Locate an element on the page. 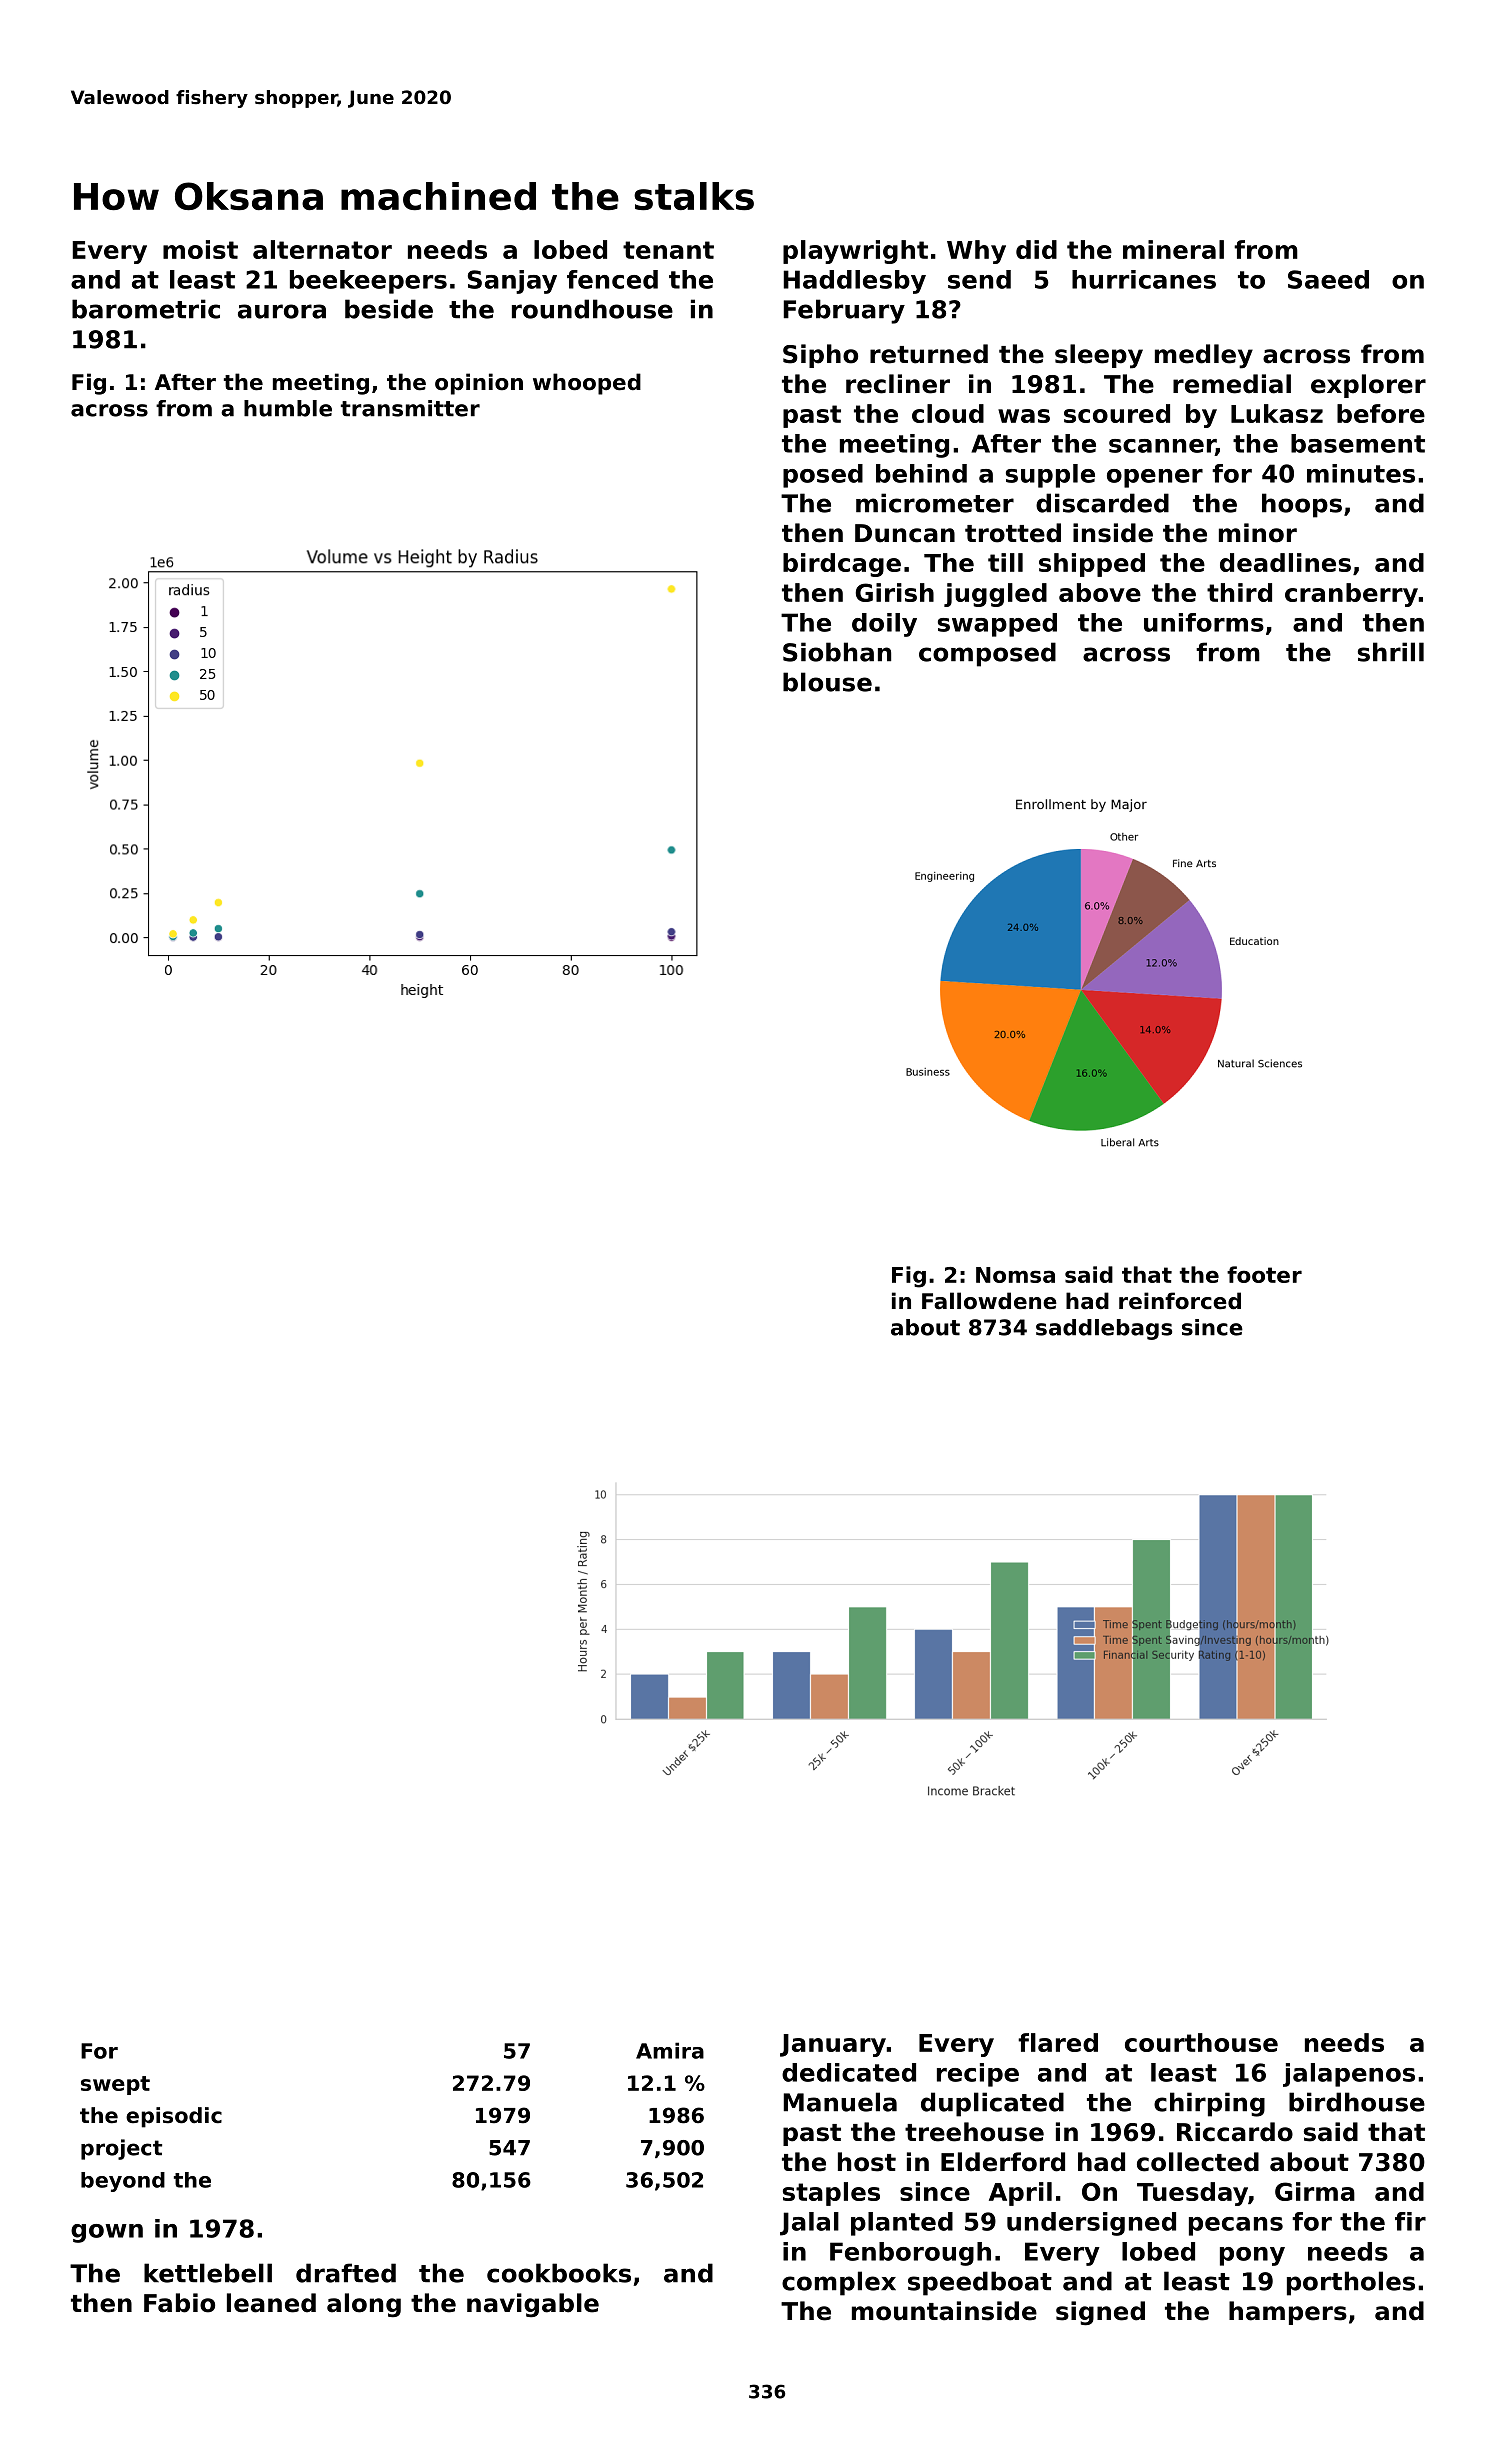  transmitter is located at coordinates (410, 408).
